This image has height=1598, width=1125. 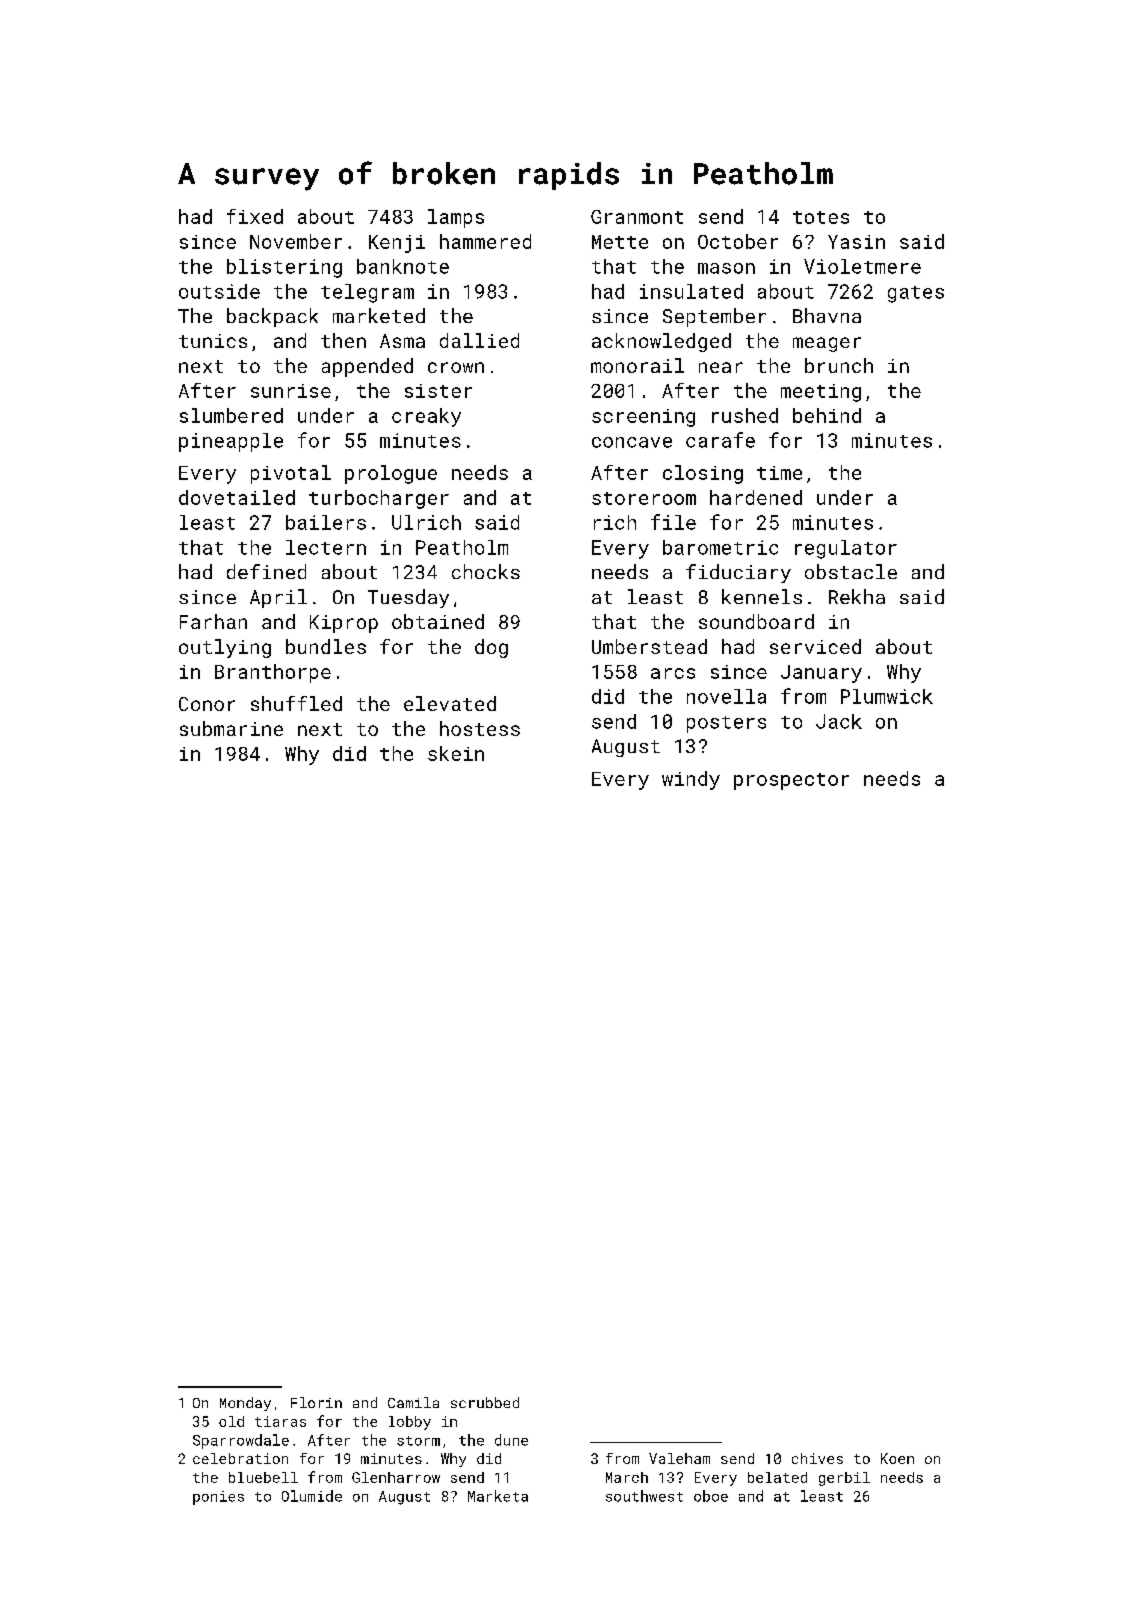 What do you see at coordinates (887, 696) in the image?
I see `Plumwick` at bounding box center [887, 696].
